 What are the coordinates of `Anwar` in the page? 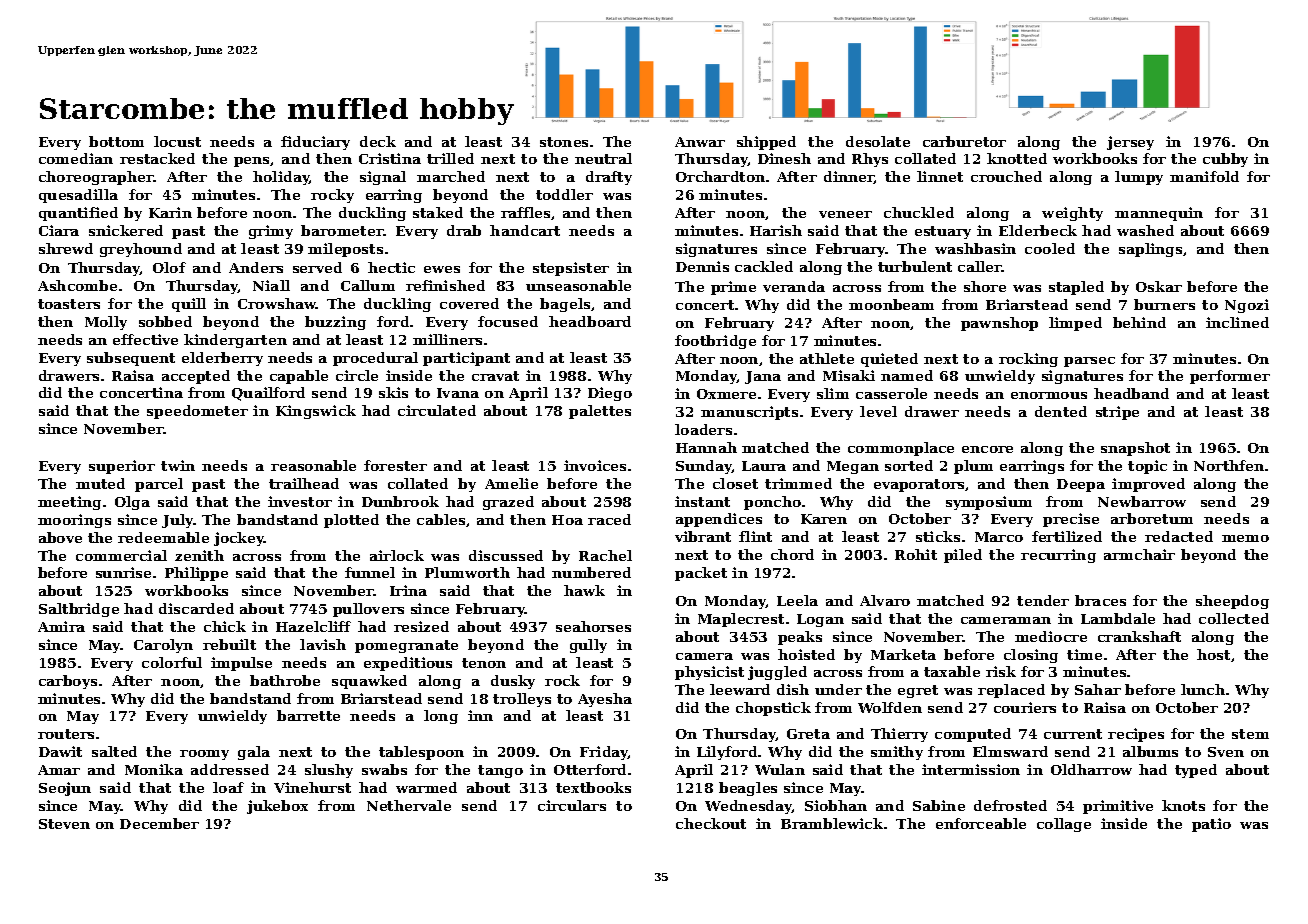 It's located at (700, 142).
